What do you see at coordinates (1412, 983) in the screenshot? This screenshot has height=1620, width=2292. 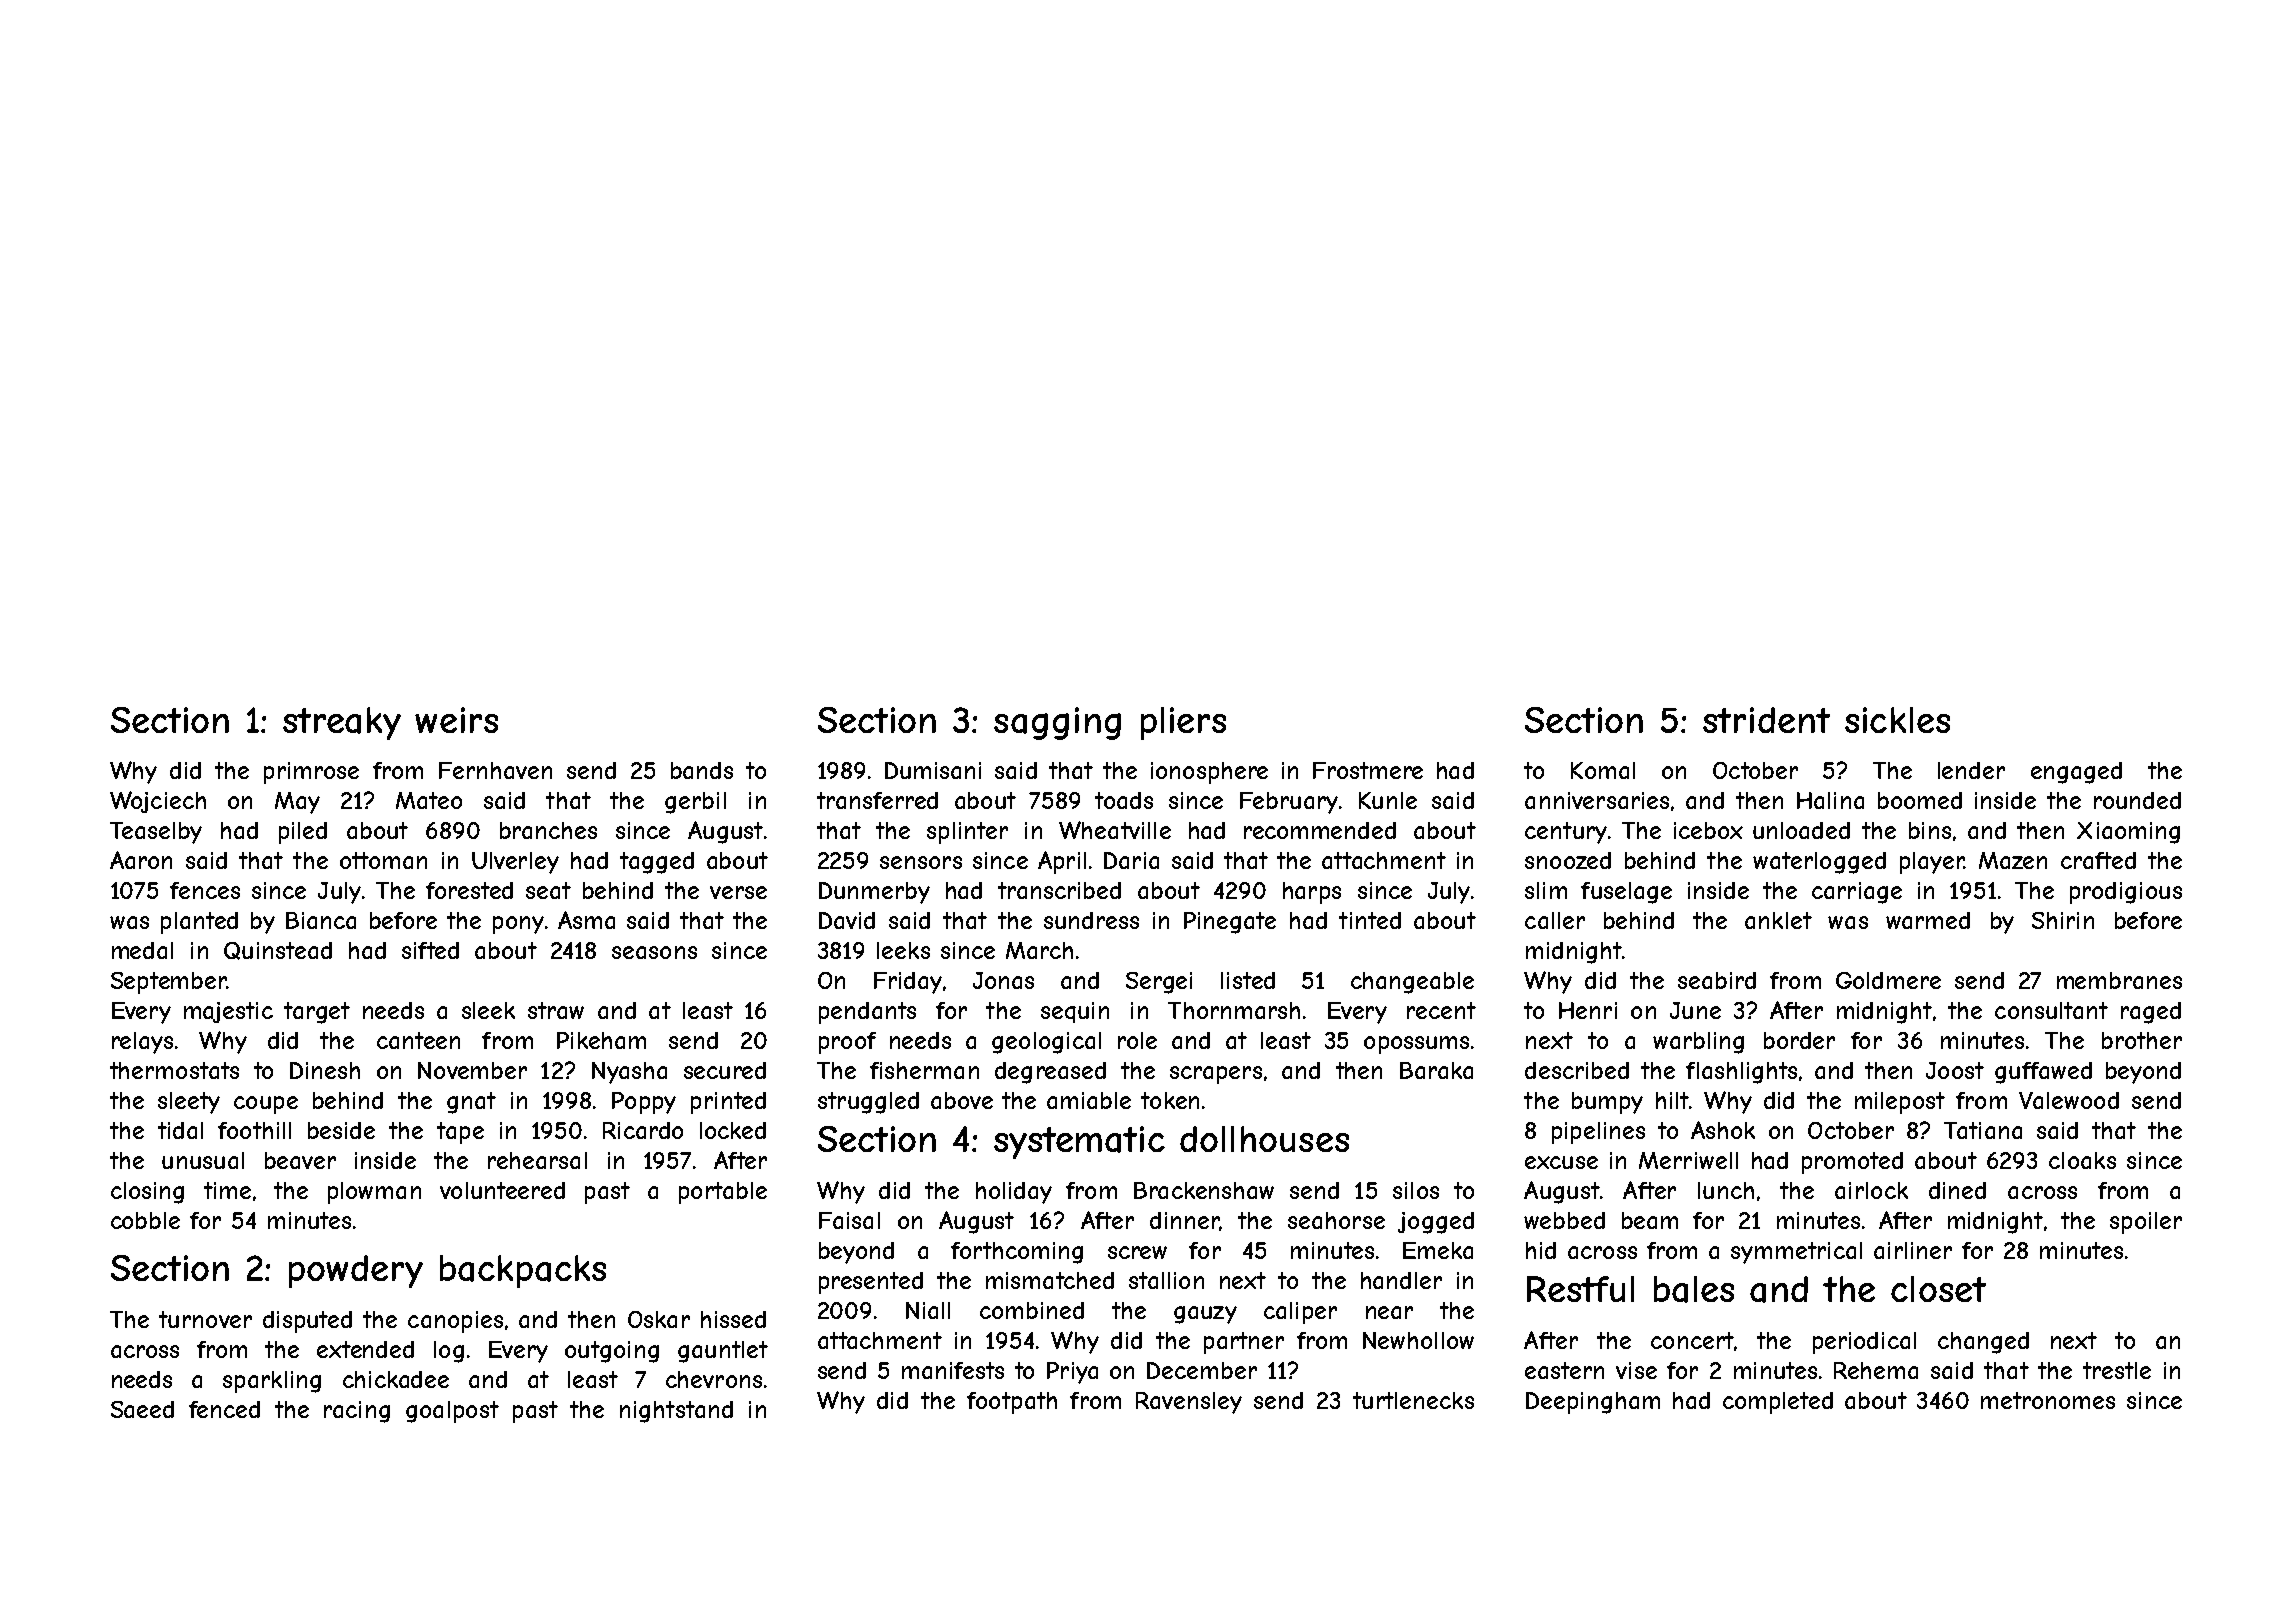 I see `changeable` at bounding box center [1412, 983].
